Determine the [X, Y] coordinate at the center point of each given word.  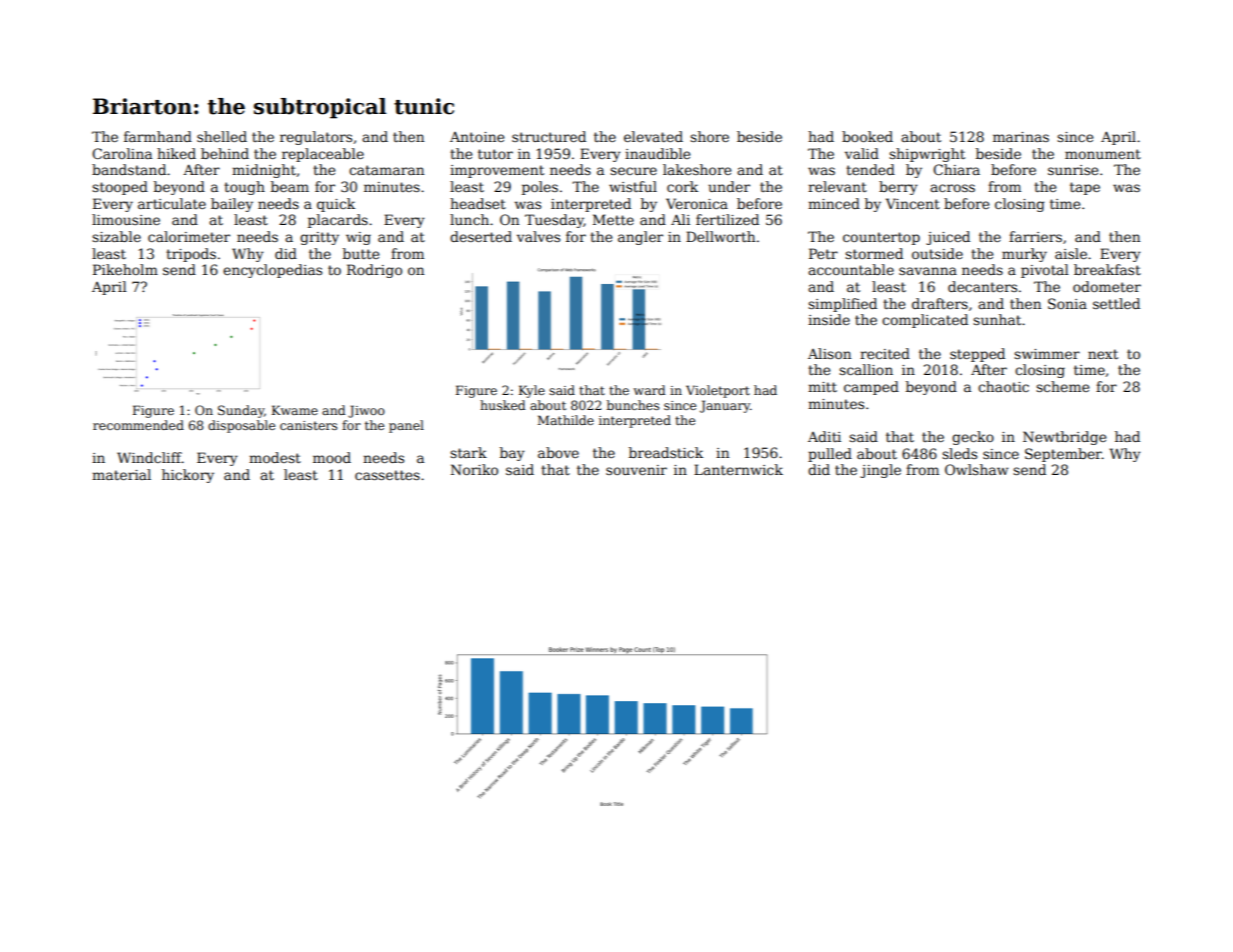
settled [1116, 303]
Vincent [913, 203]
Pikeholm [125, 269]
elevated [653, 136]
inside [829, 319]
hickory [188, 476]
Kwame [295, 410]
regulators [316, 138]
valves [538, 236]
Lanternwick [738, 469]
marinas [1021, 137]
